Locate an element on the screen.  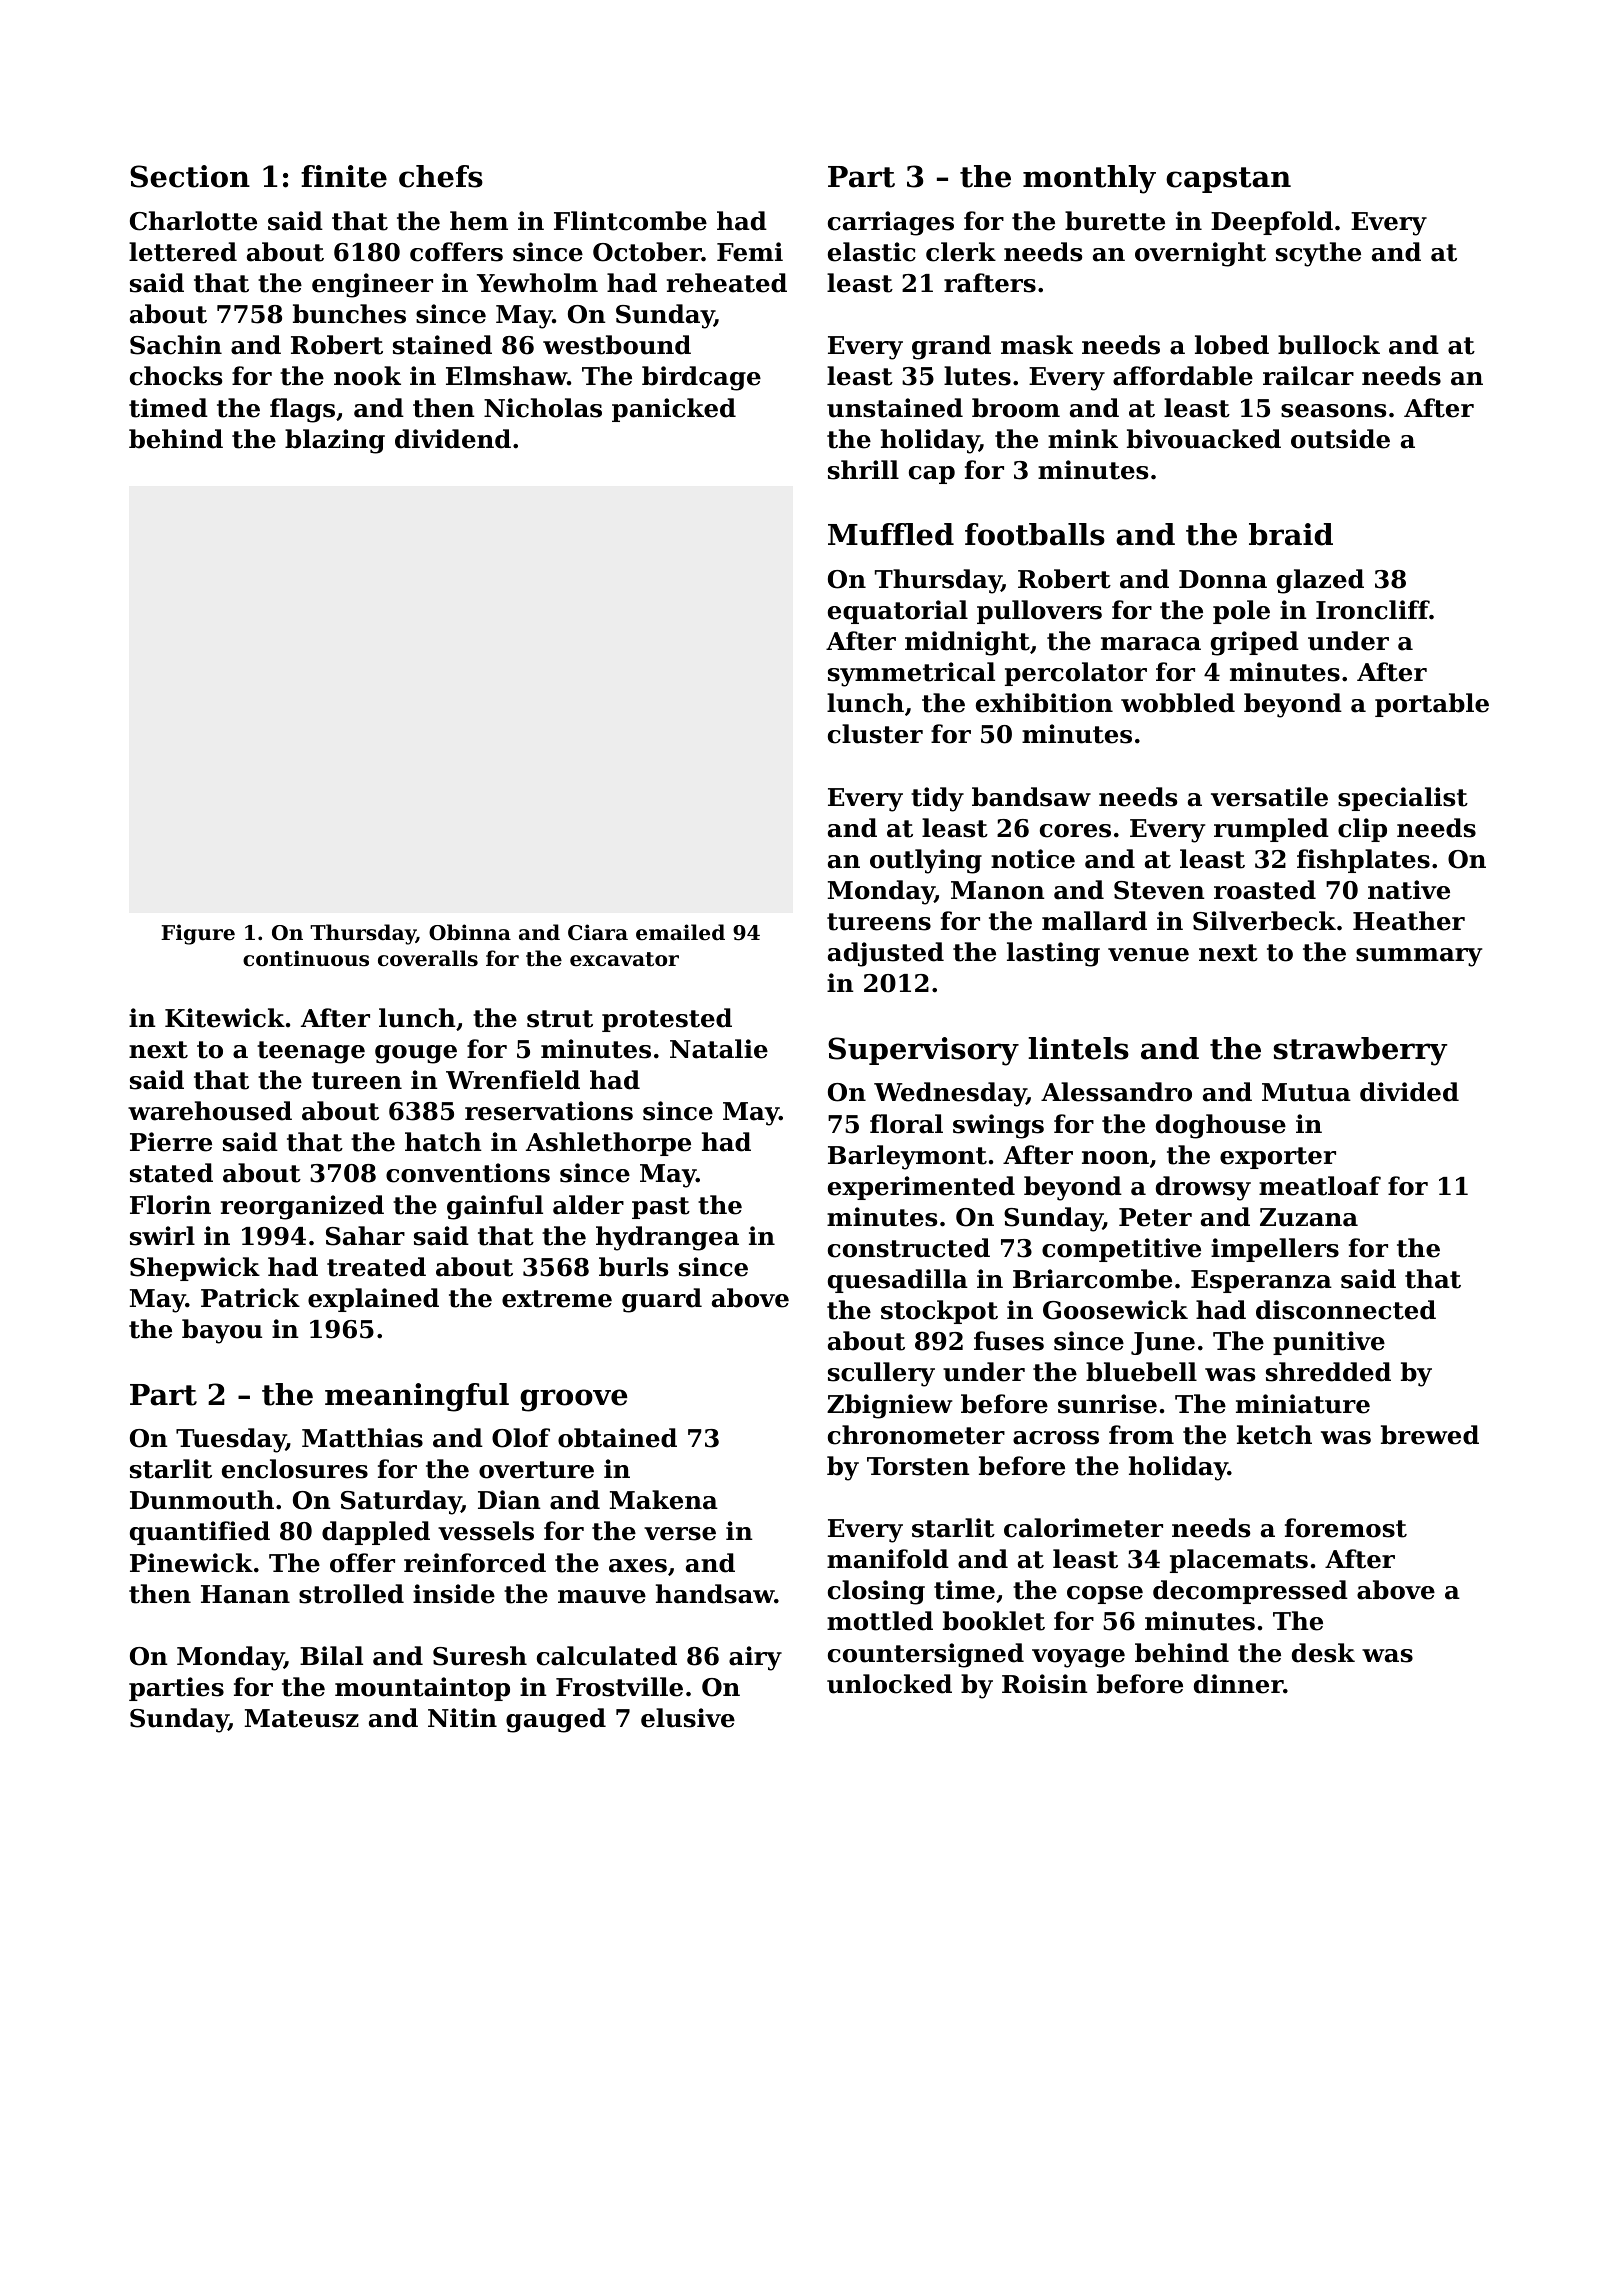
monthly is located at coordinates (1089, 179).
